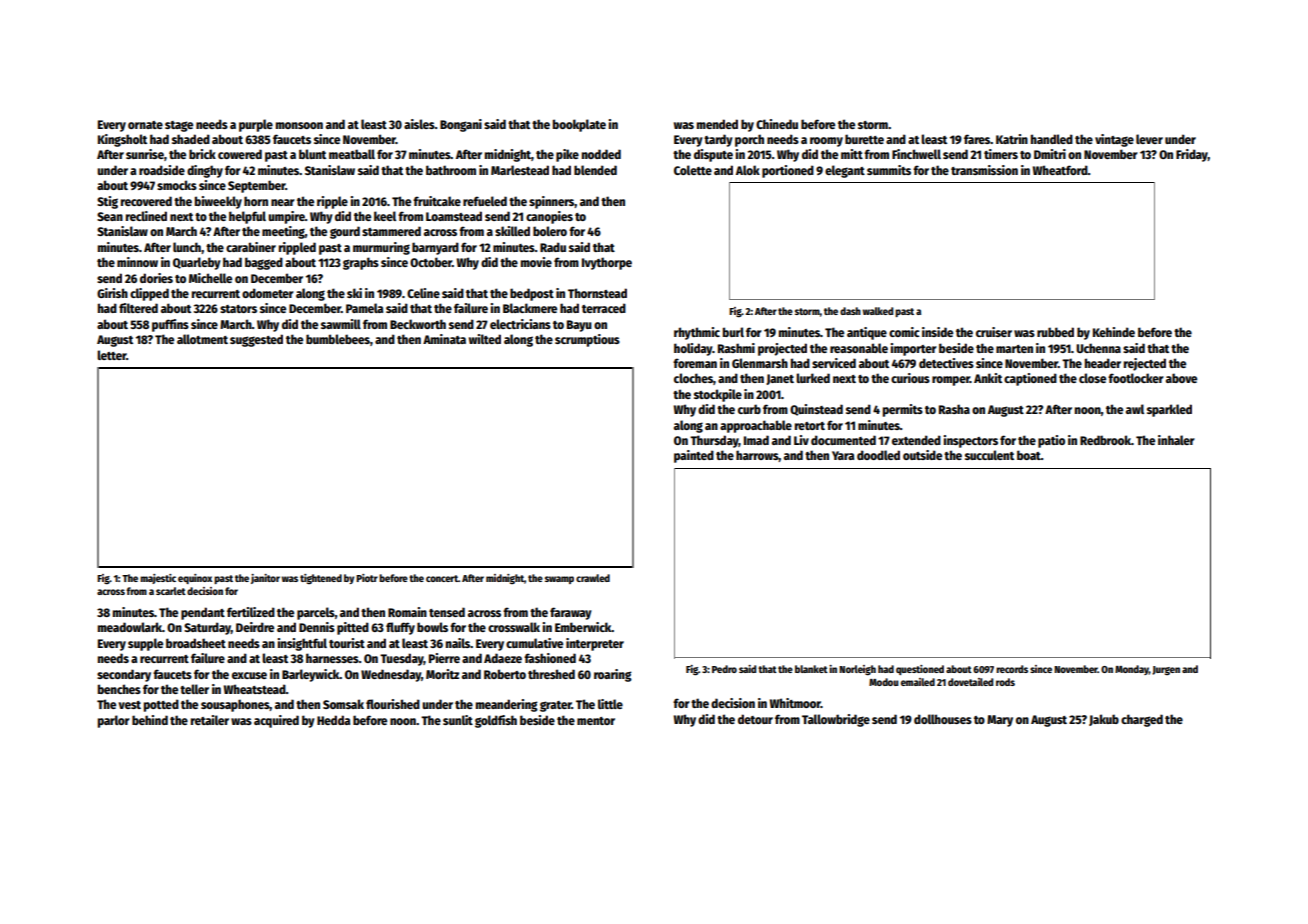  Describe the element at coordinates (321, 579) in the page. I see `tightened` at that location.
